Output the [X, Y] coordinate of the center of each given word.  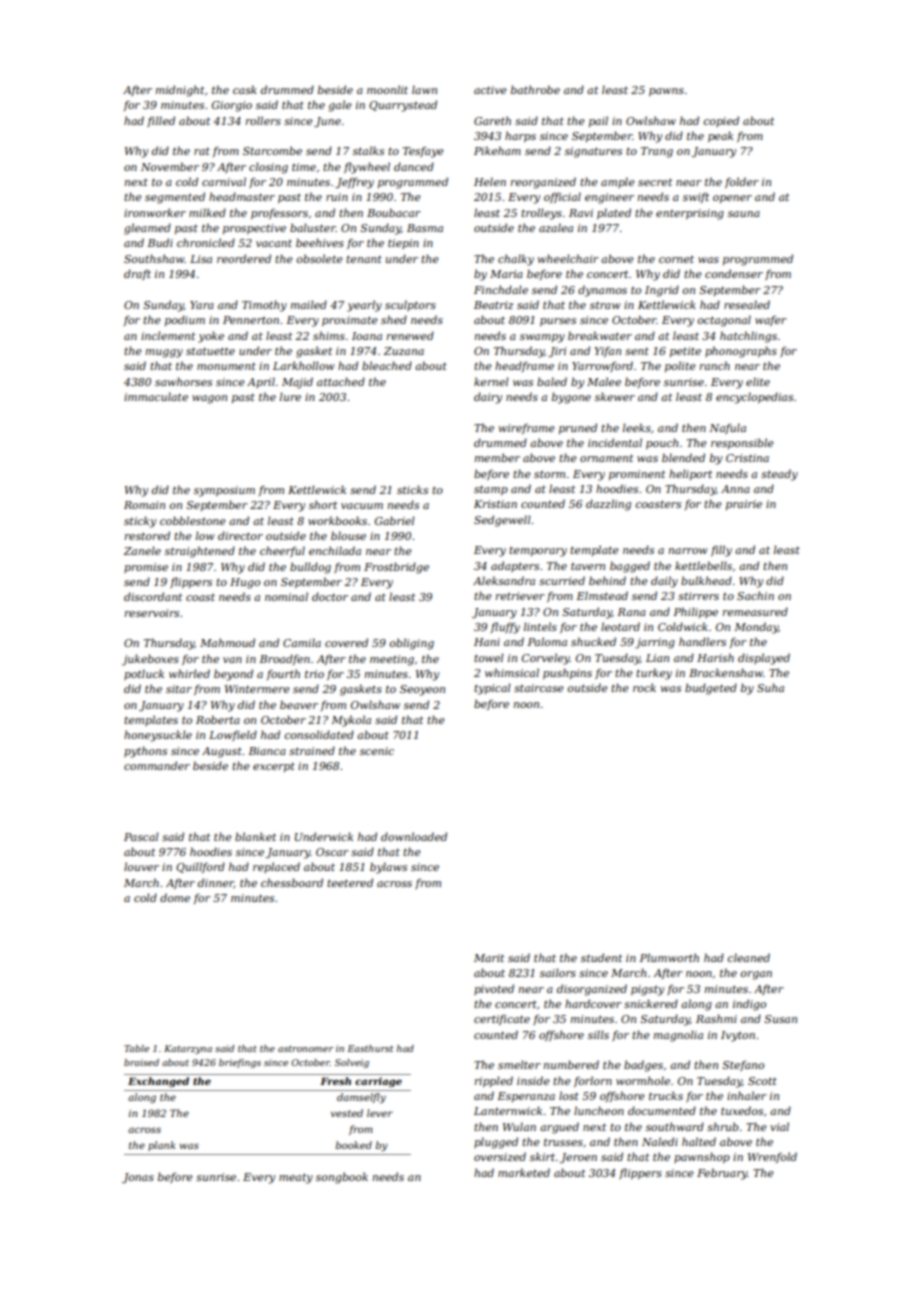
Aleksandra [504, 580]
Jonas [138, 1178]
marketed [524, 1172]
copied [721, 121]
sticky [140, 522]
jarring [655, 643]
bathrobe [535, 89]
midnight [180, 91]
